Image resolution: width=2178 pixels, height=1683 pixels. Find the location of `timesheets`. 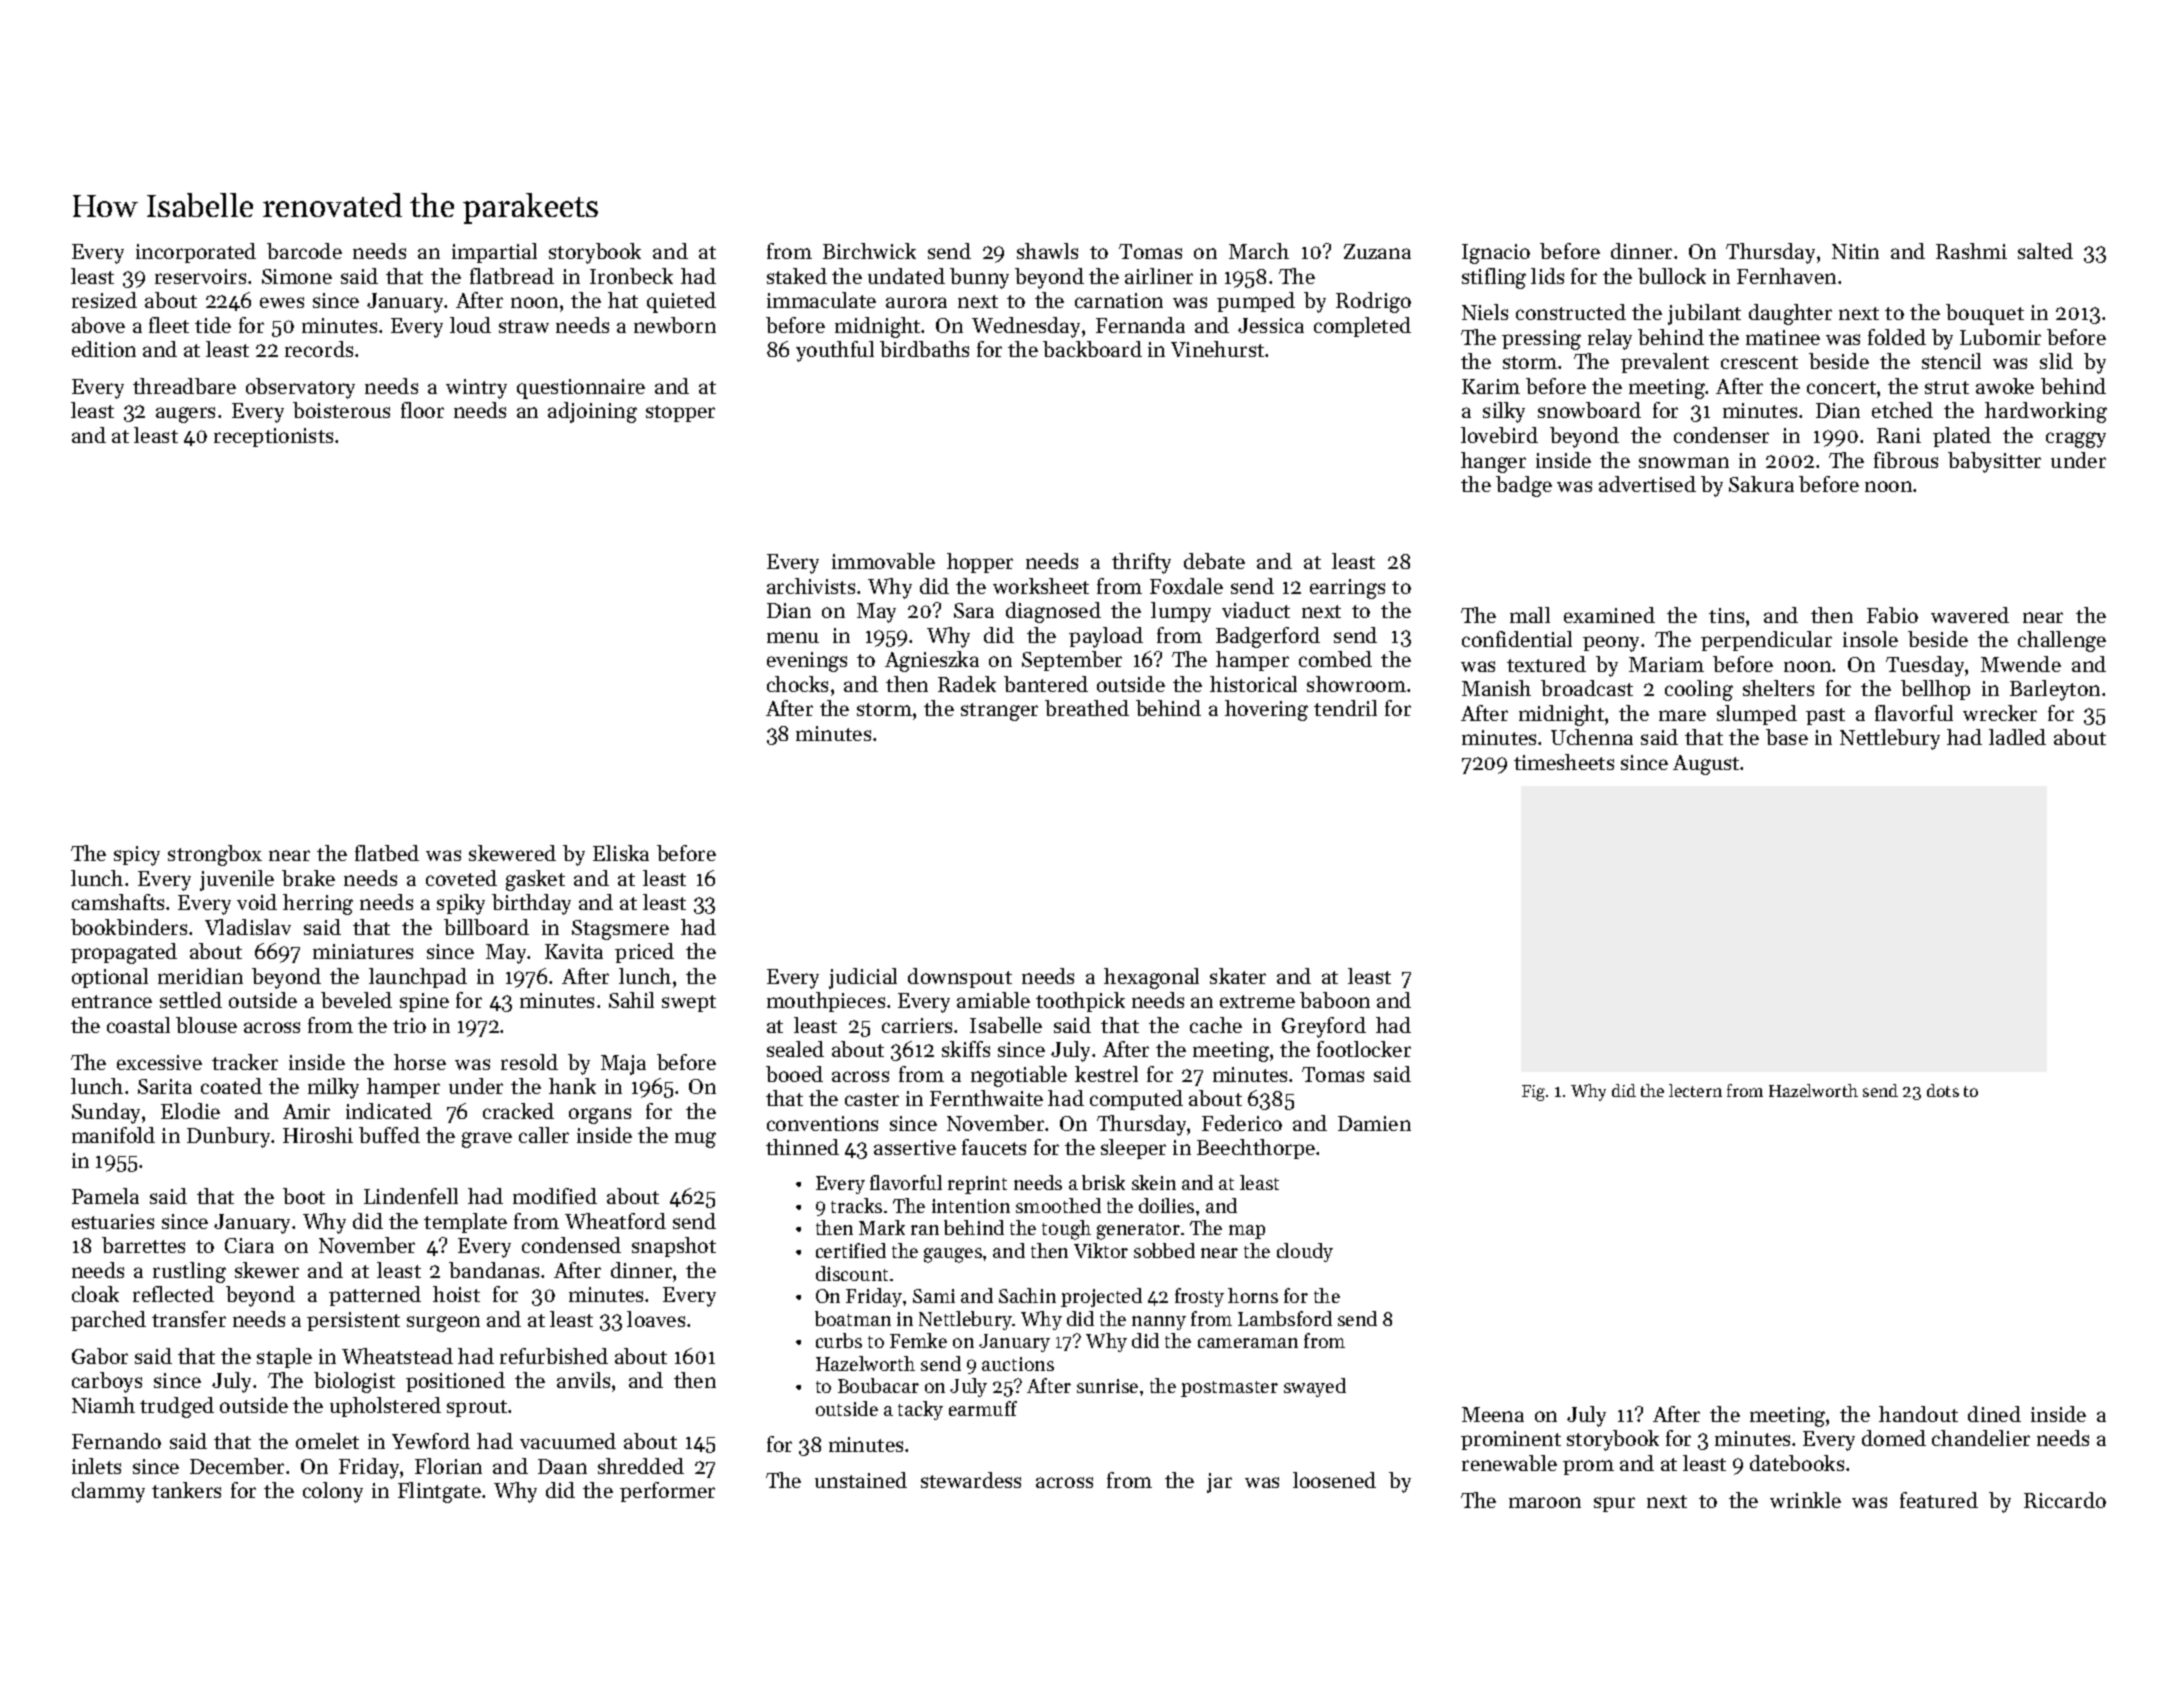

timesheets is located at coordinates (1564, 762).
